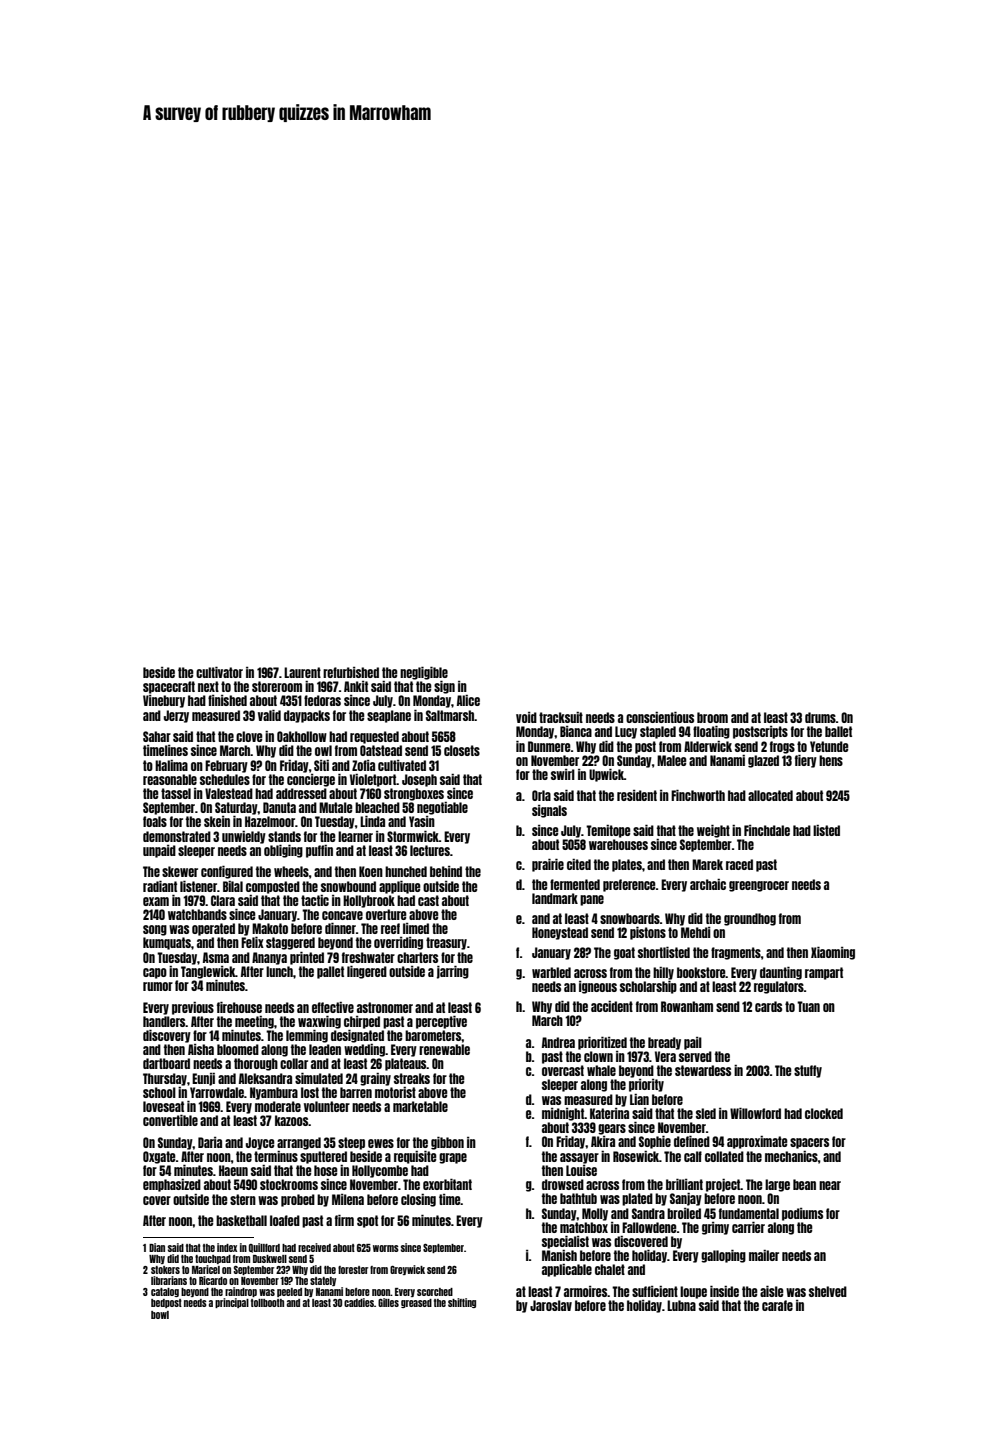  I want to click on prairie, so click(548, 865).
